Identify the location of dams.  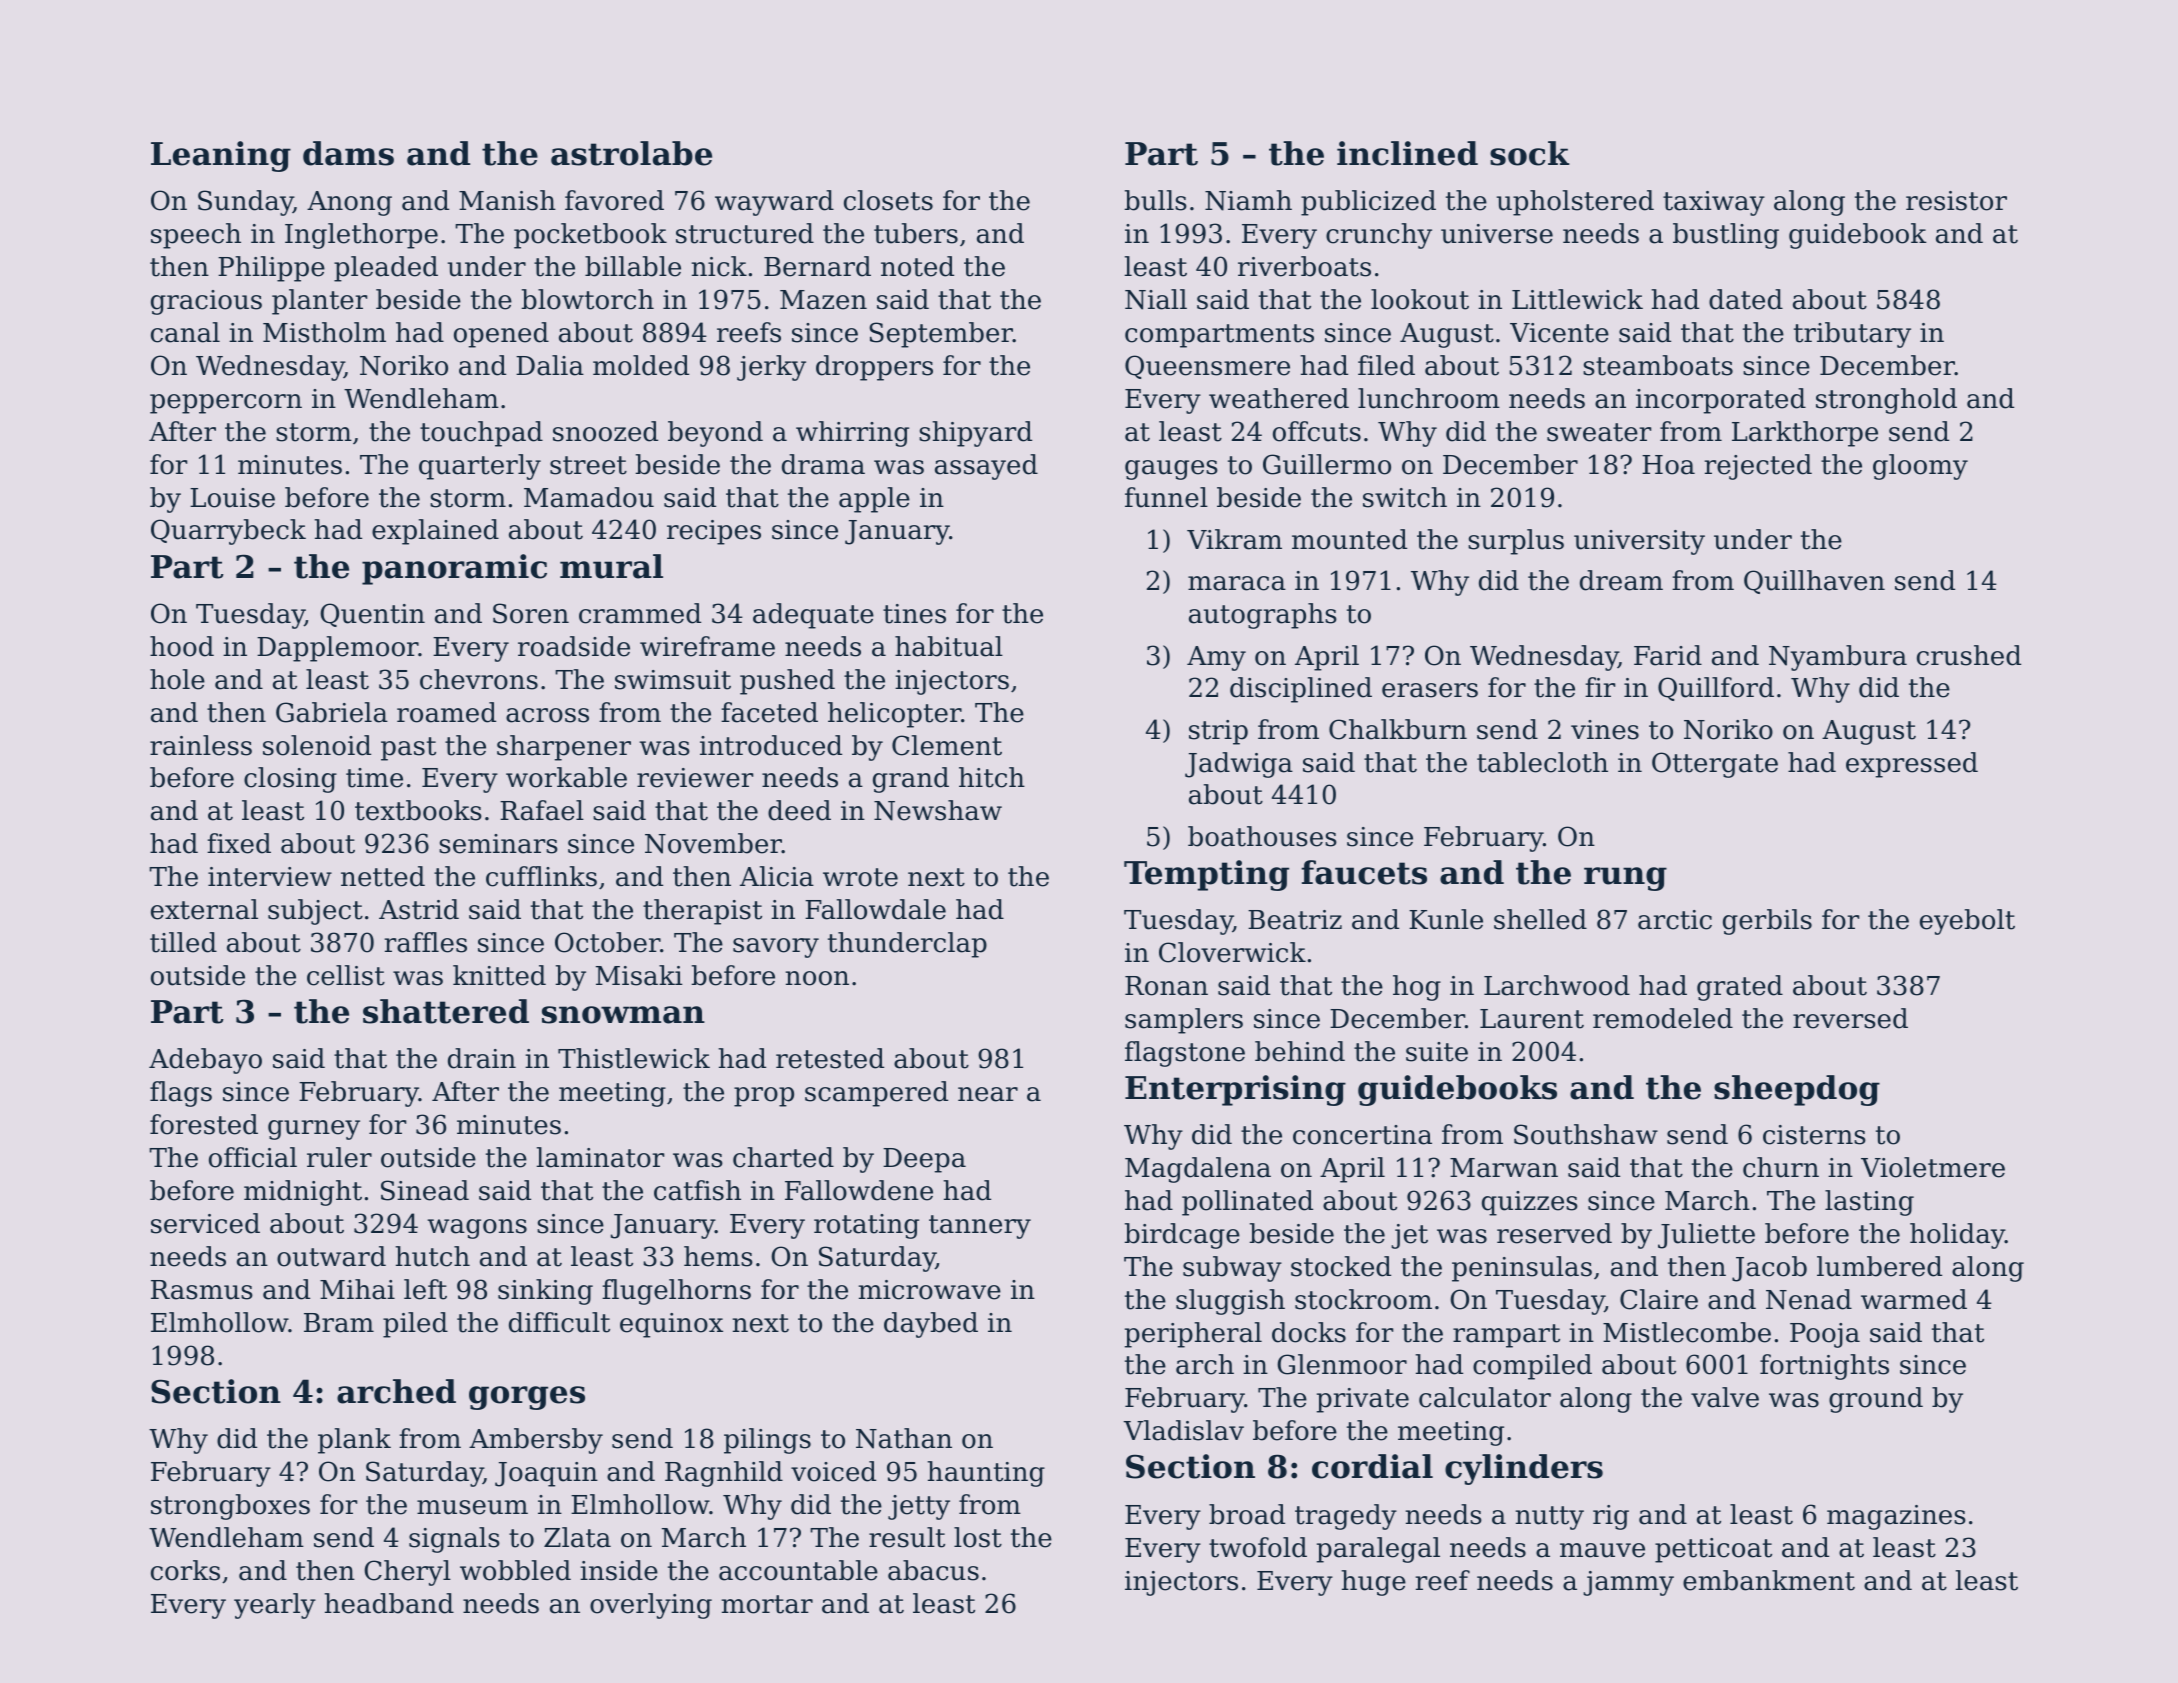
(348, 153).
